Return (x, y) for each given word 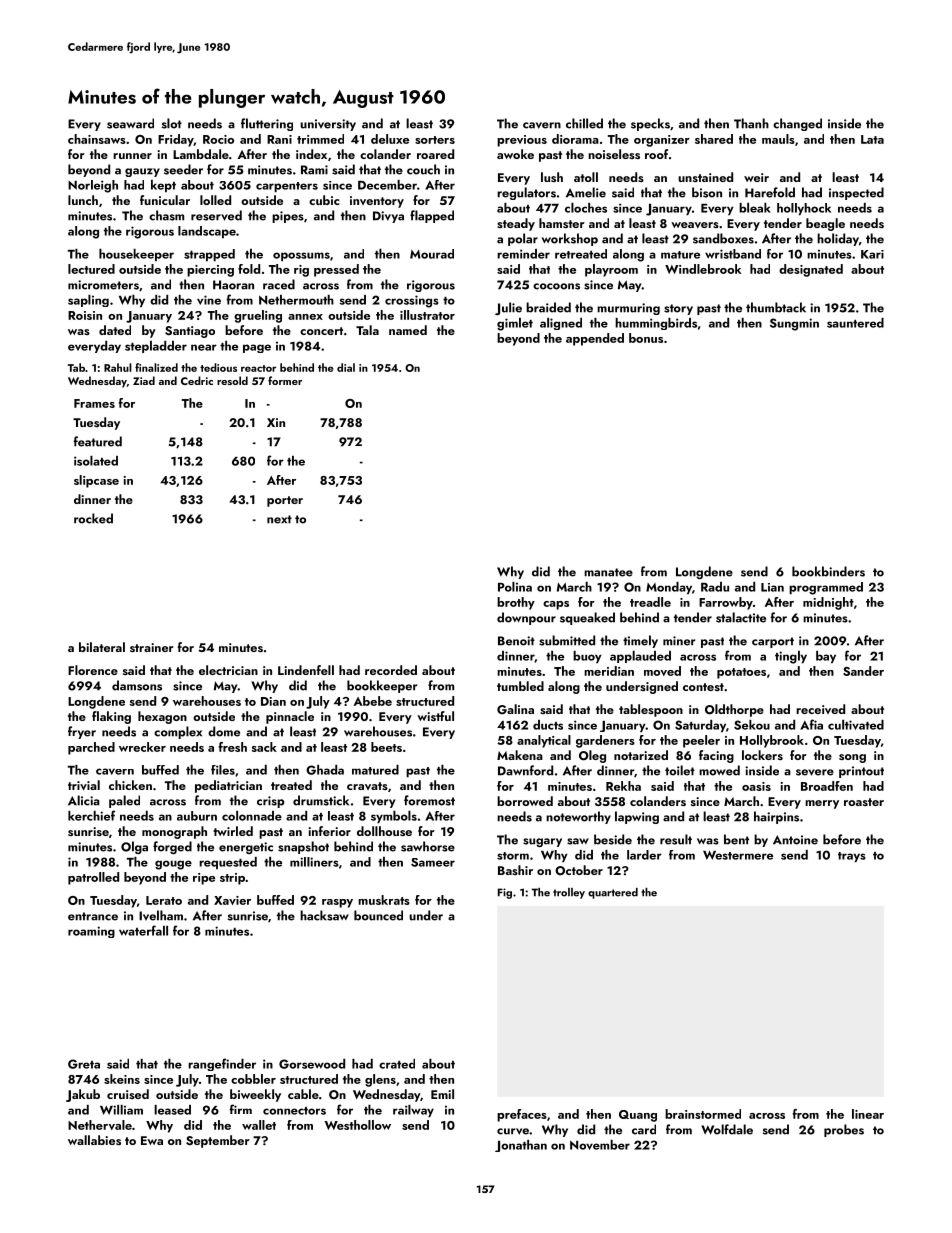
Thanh (751, 123)
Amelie (586, 192)
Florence (93, 670)
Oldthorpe (734, 710)
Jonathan (521, 1146)
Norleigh (93, 186)
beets (386, 747)
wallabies (94, 1140)
